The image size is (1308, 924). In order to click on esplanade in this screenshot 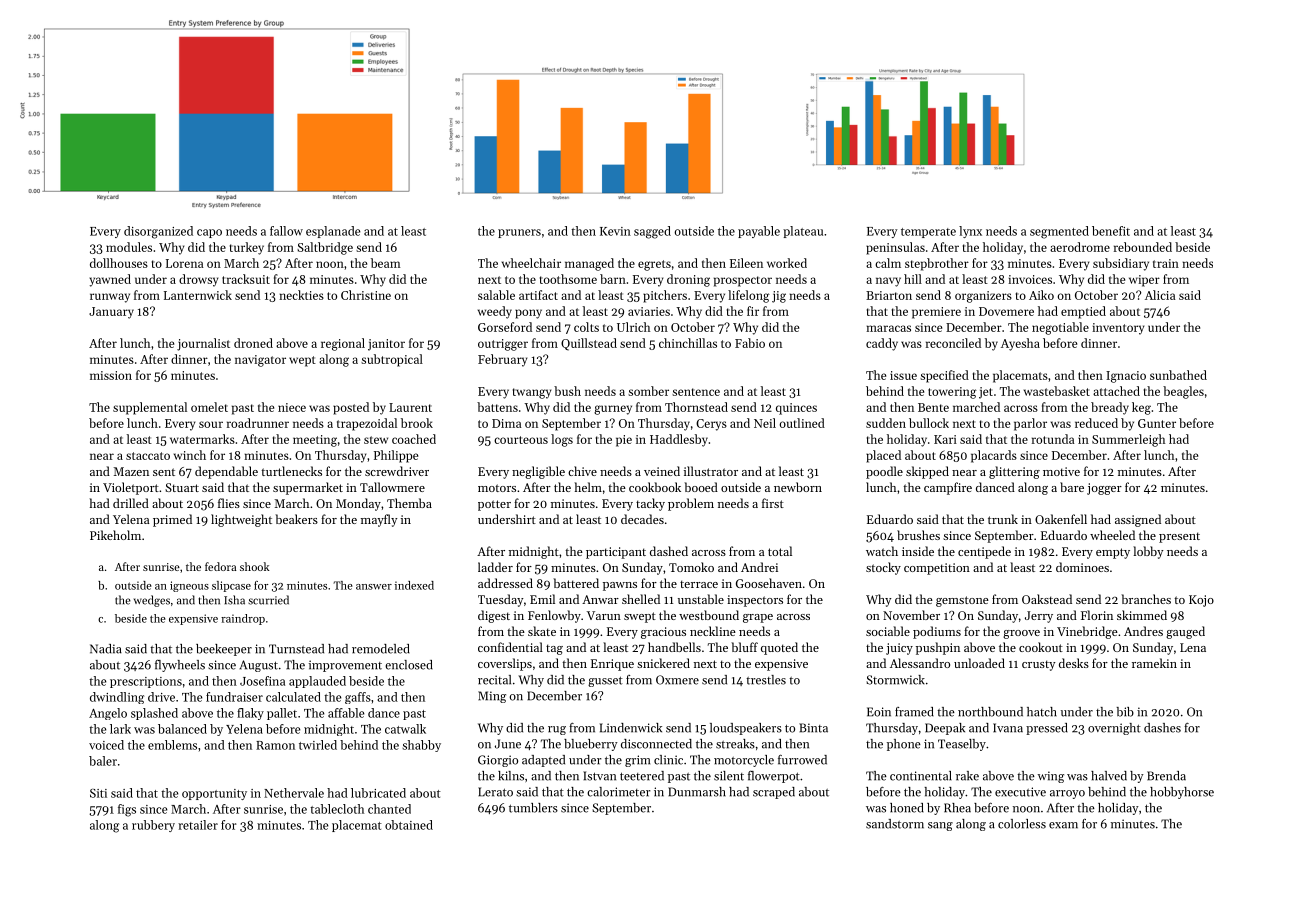, I will do `click(333, 232)`.
